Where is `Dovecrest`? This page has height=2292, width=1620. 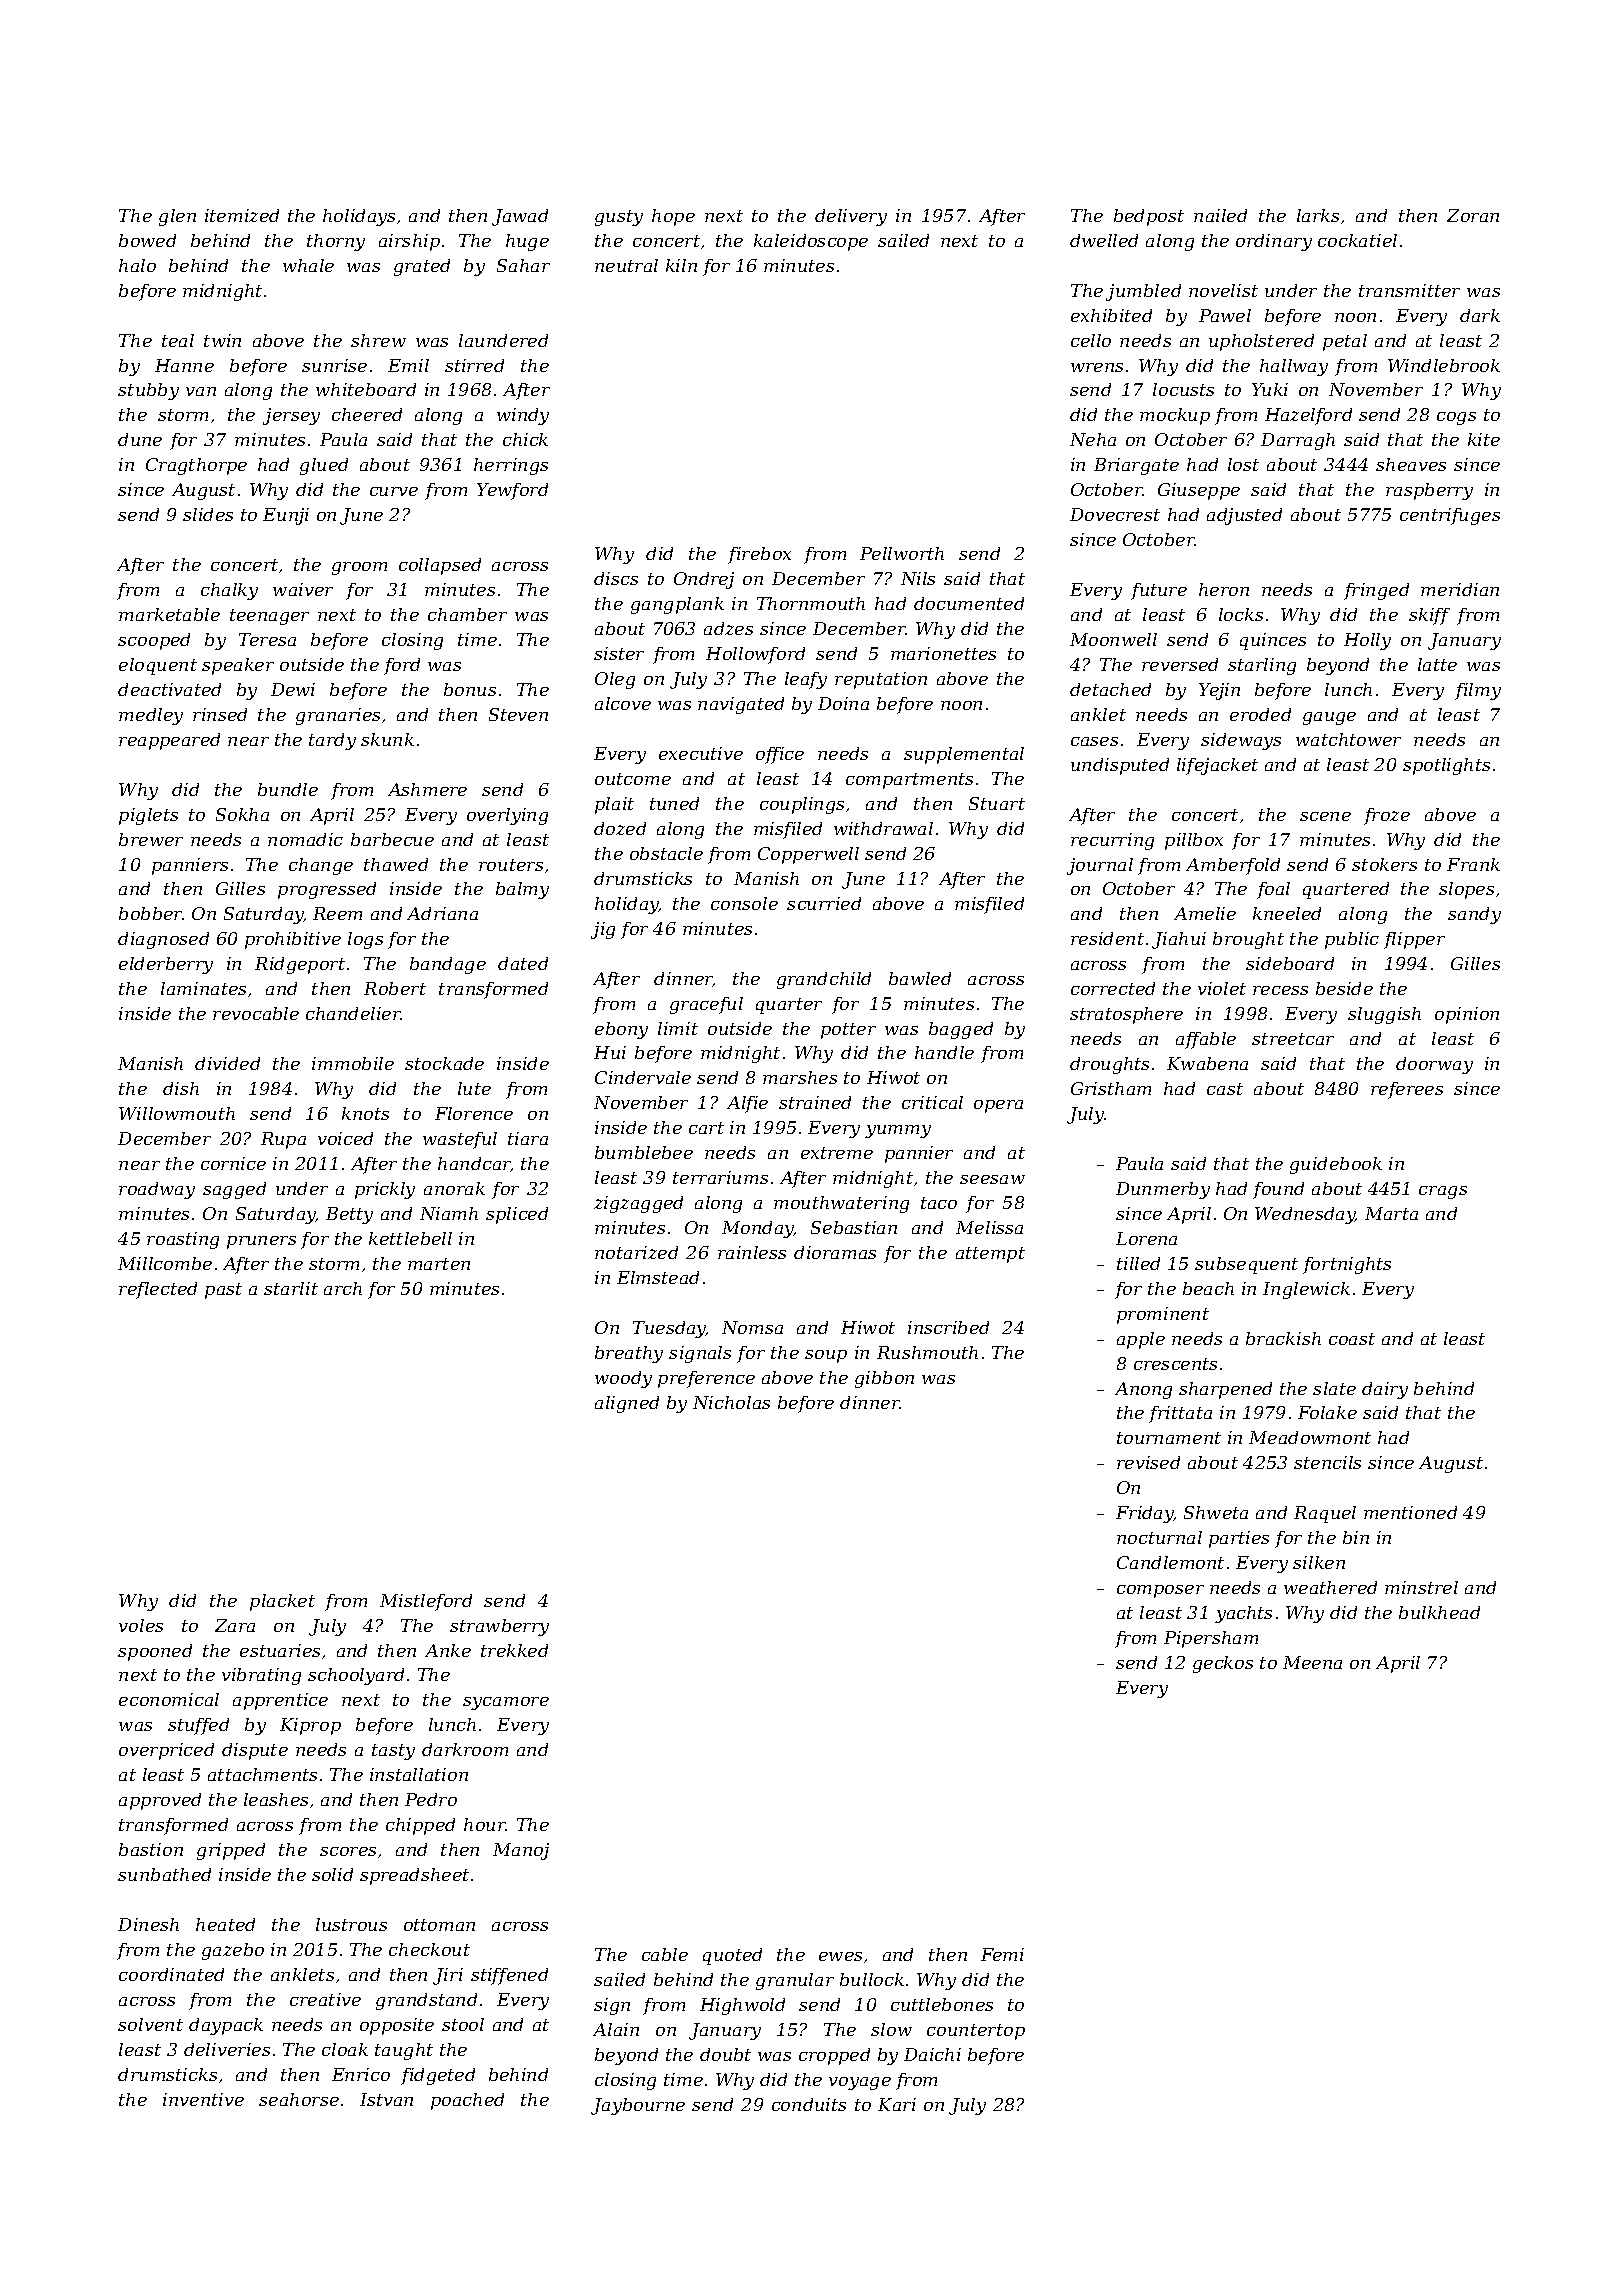 Dovecrest is located at coordinates (1115, 514).
